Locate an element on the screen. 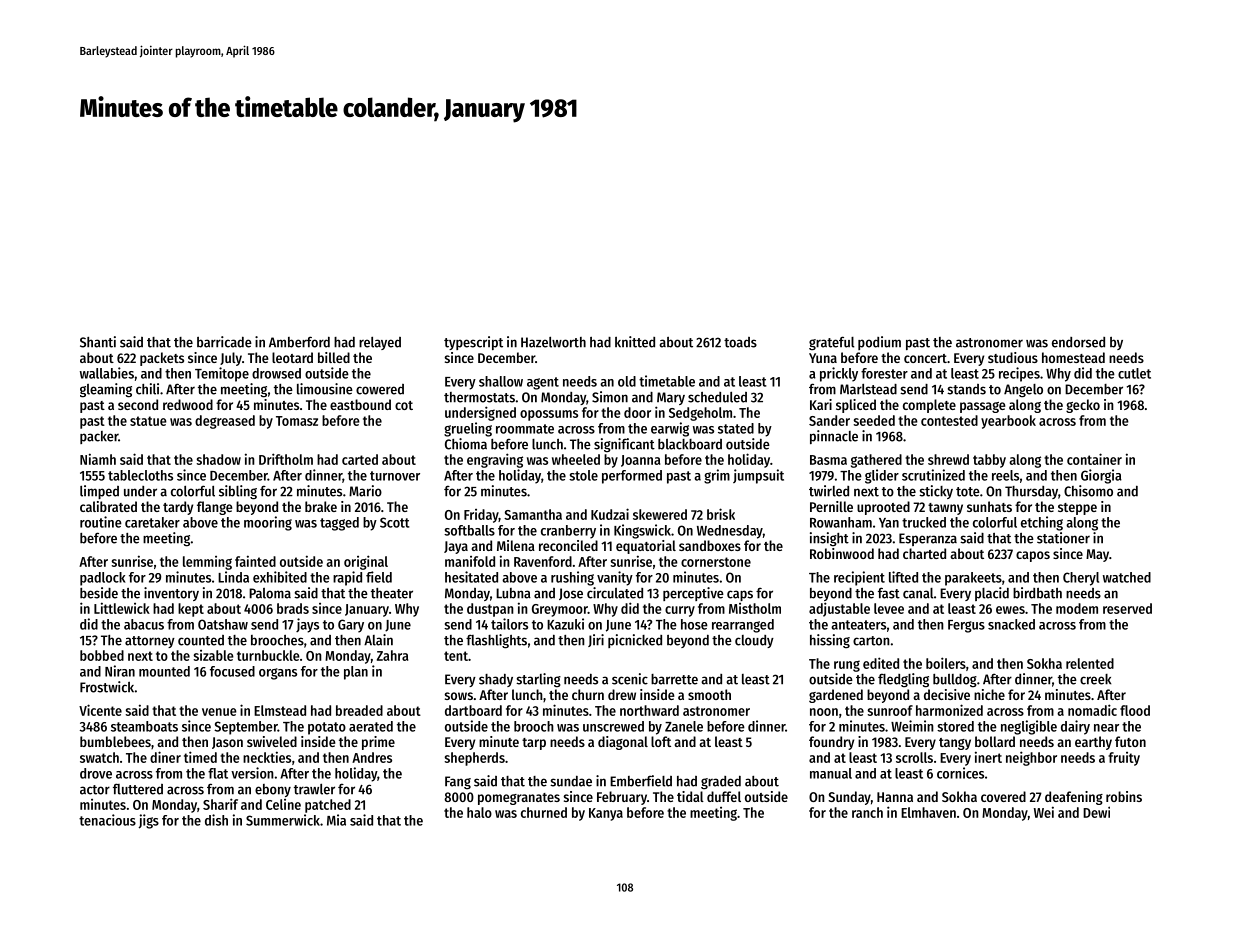 Image resolution: width=1233 pixels, height=952 pixels. recipes is located at coordinates (1019, 374).
